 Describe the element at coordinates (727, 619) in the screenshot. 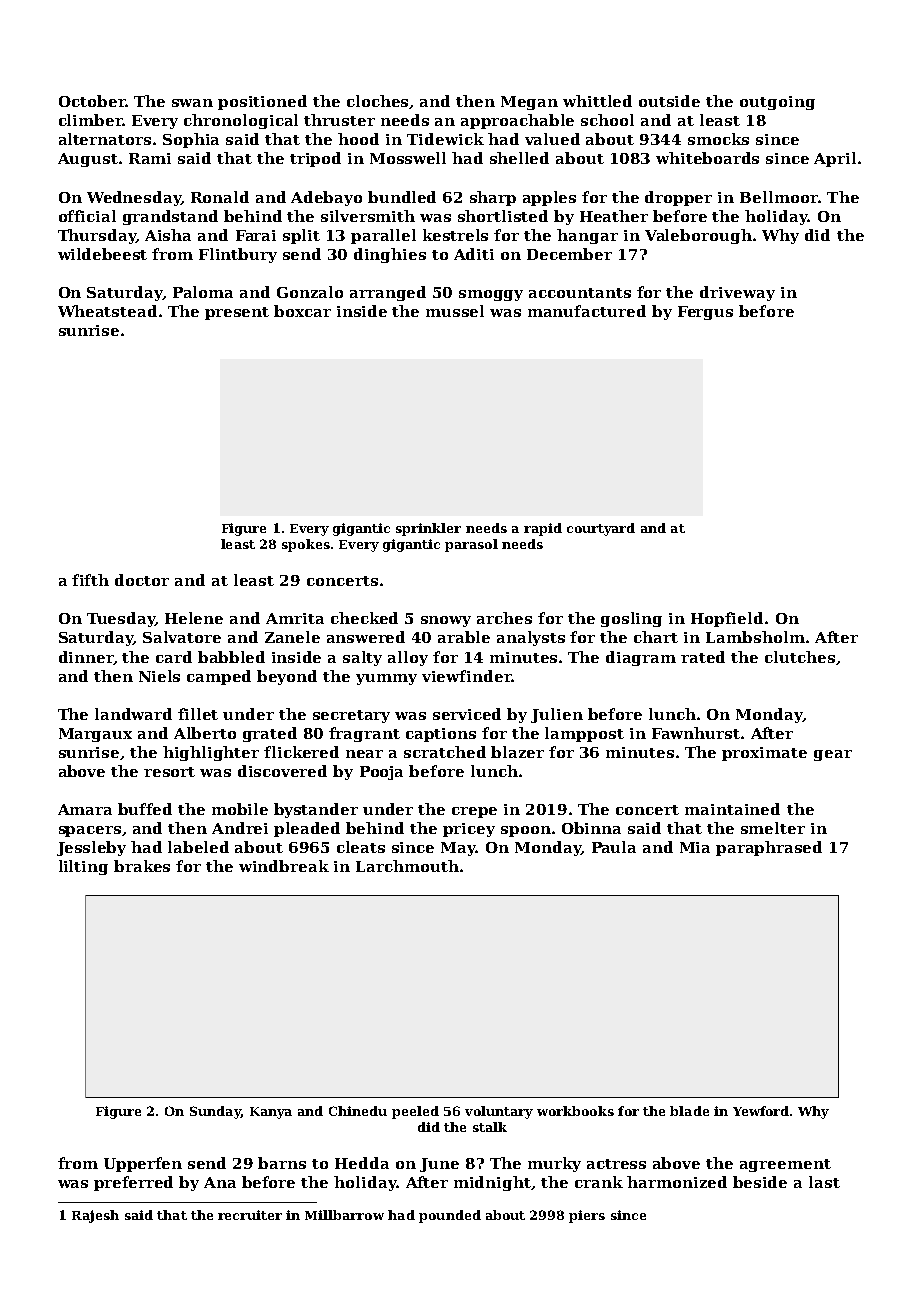

I see `Hopfield` at that location.
